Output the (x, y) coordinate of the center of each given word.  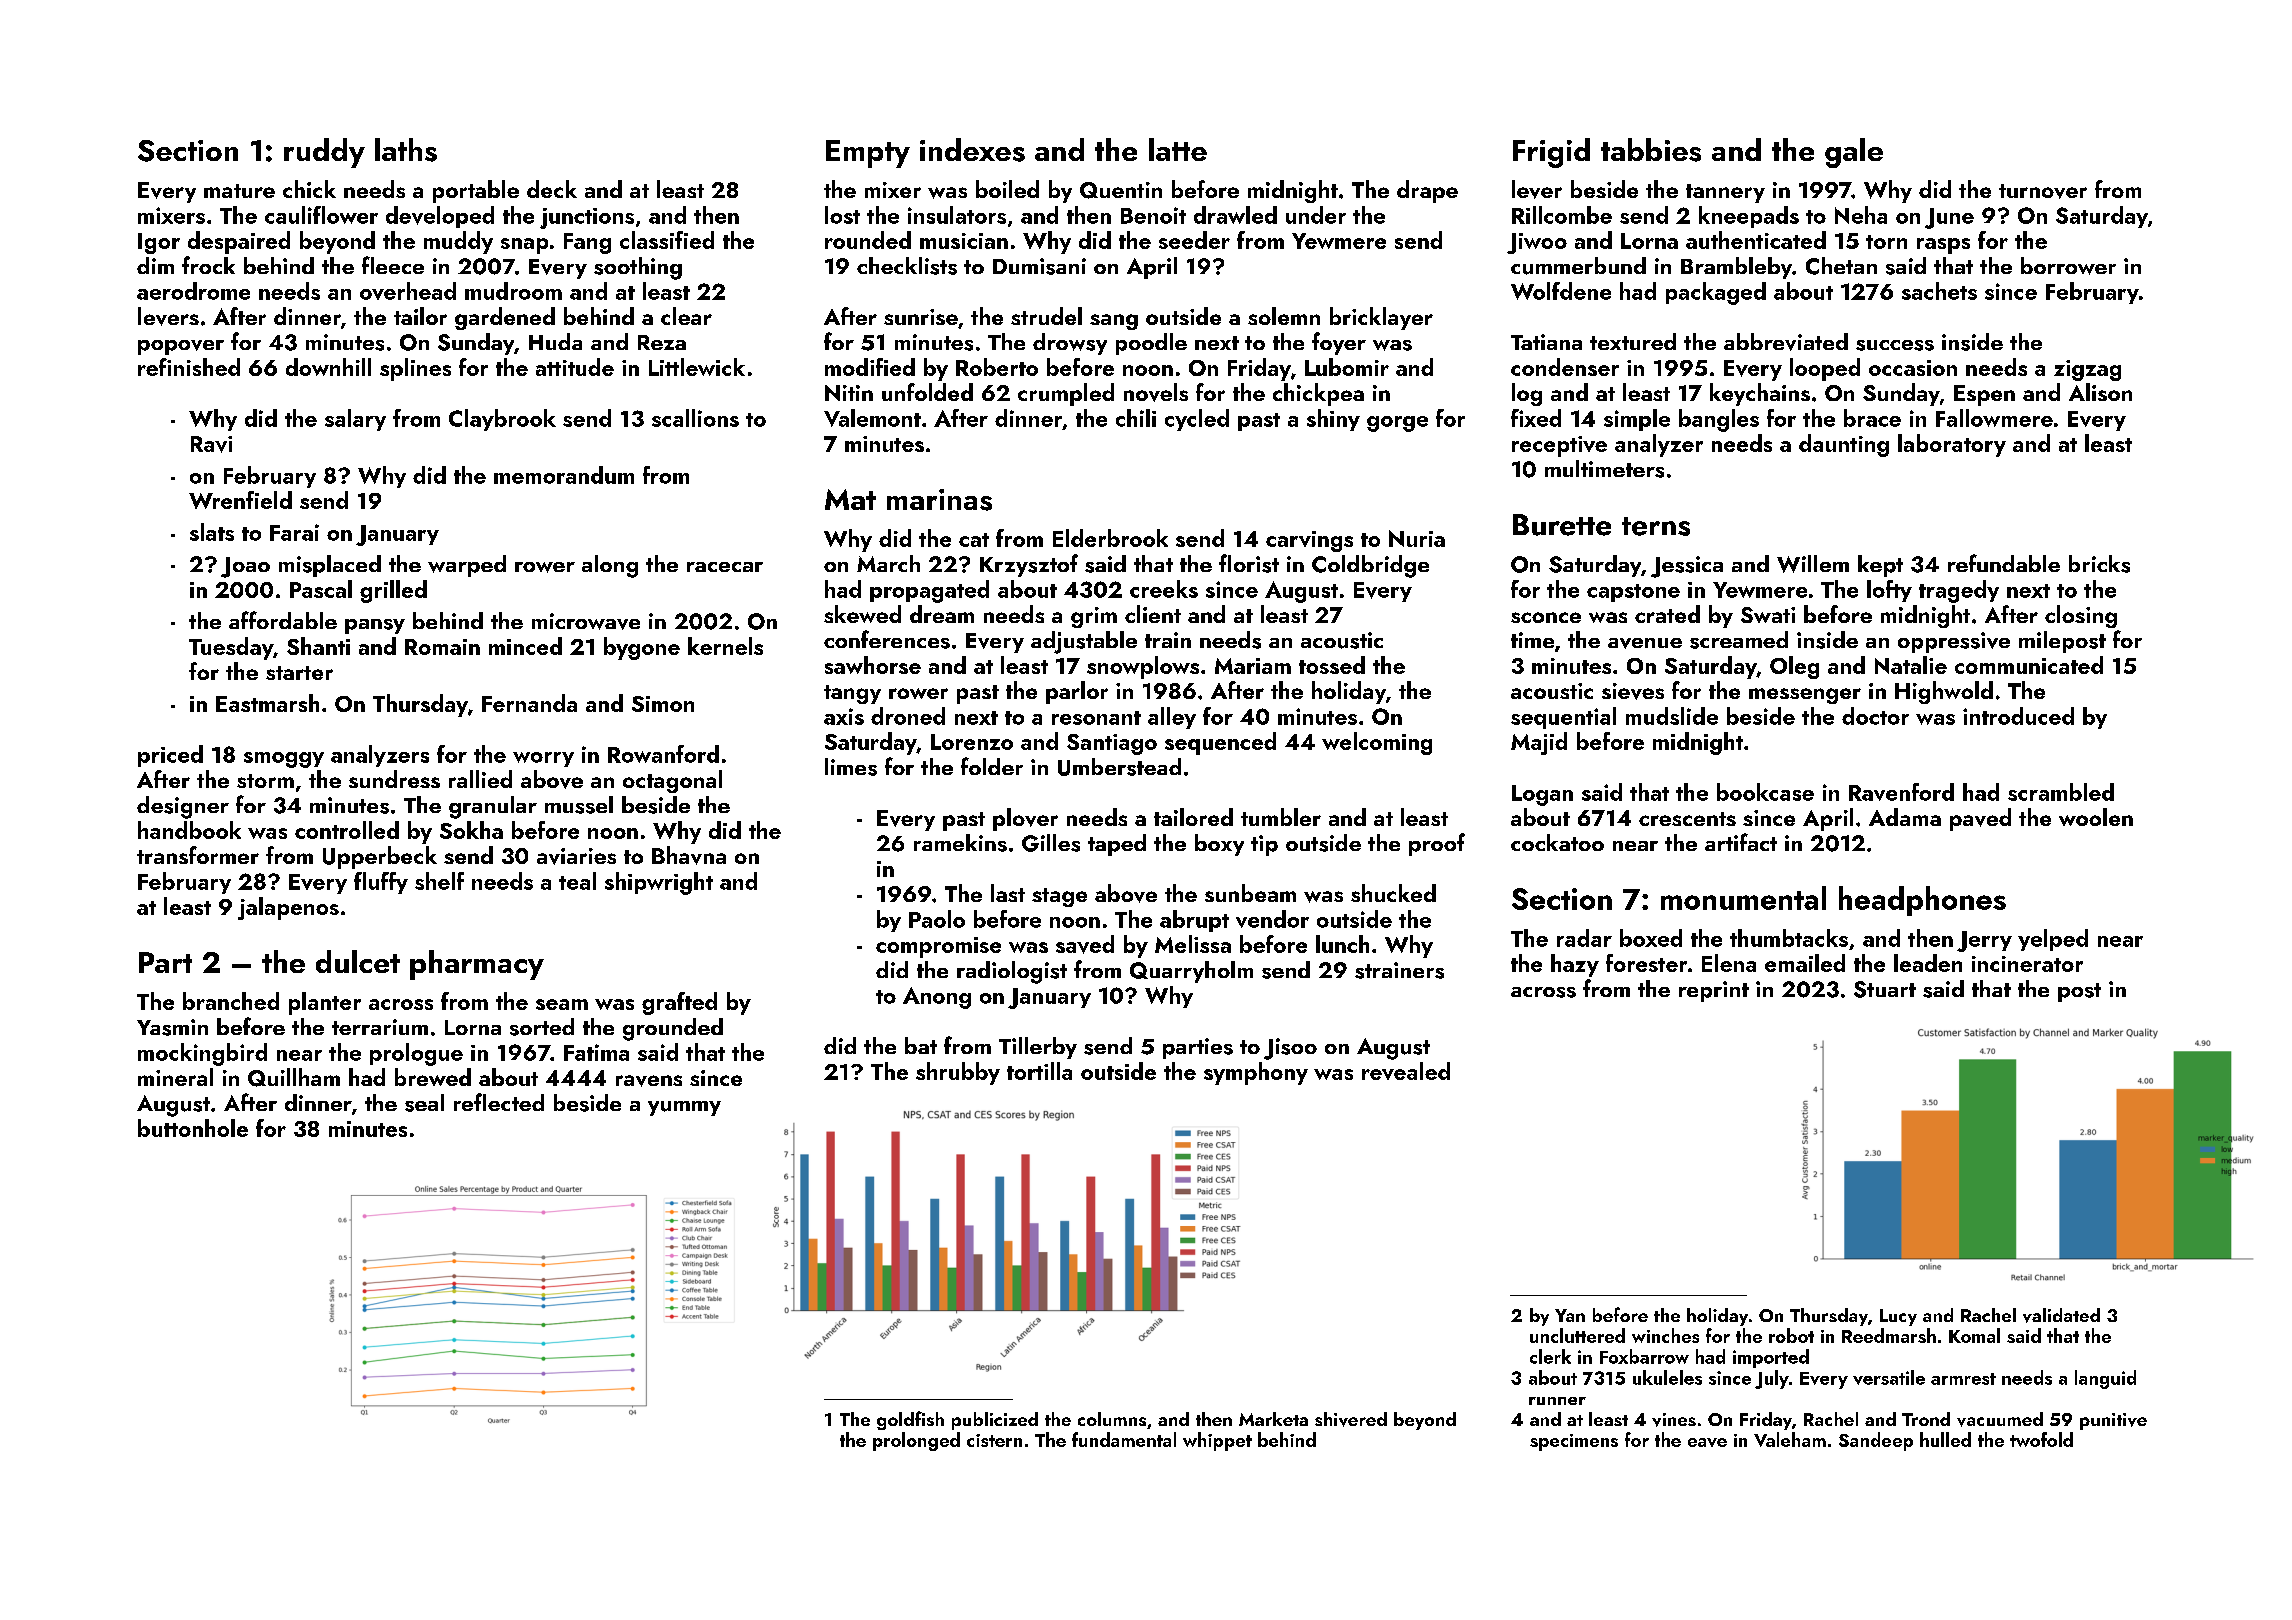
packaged (1716, 293)
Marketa (1273, 1419)
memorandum (564, 475)
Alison (2100, 392)
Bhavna (689, 855)
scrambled (2061, 792)
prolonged (916, 1441)
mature (239, 191)
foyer (1339, 343)
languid (2105, 1379)
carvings (1309, 541)
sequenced (1220, 743)
